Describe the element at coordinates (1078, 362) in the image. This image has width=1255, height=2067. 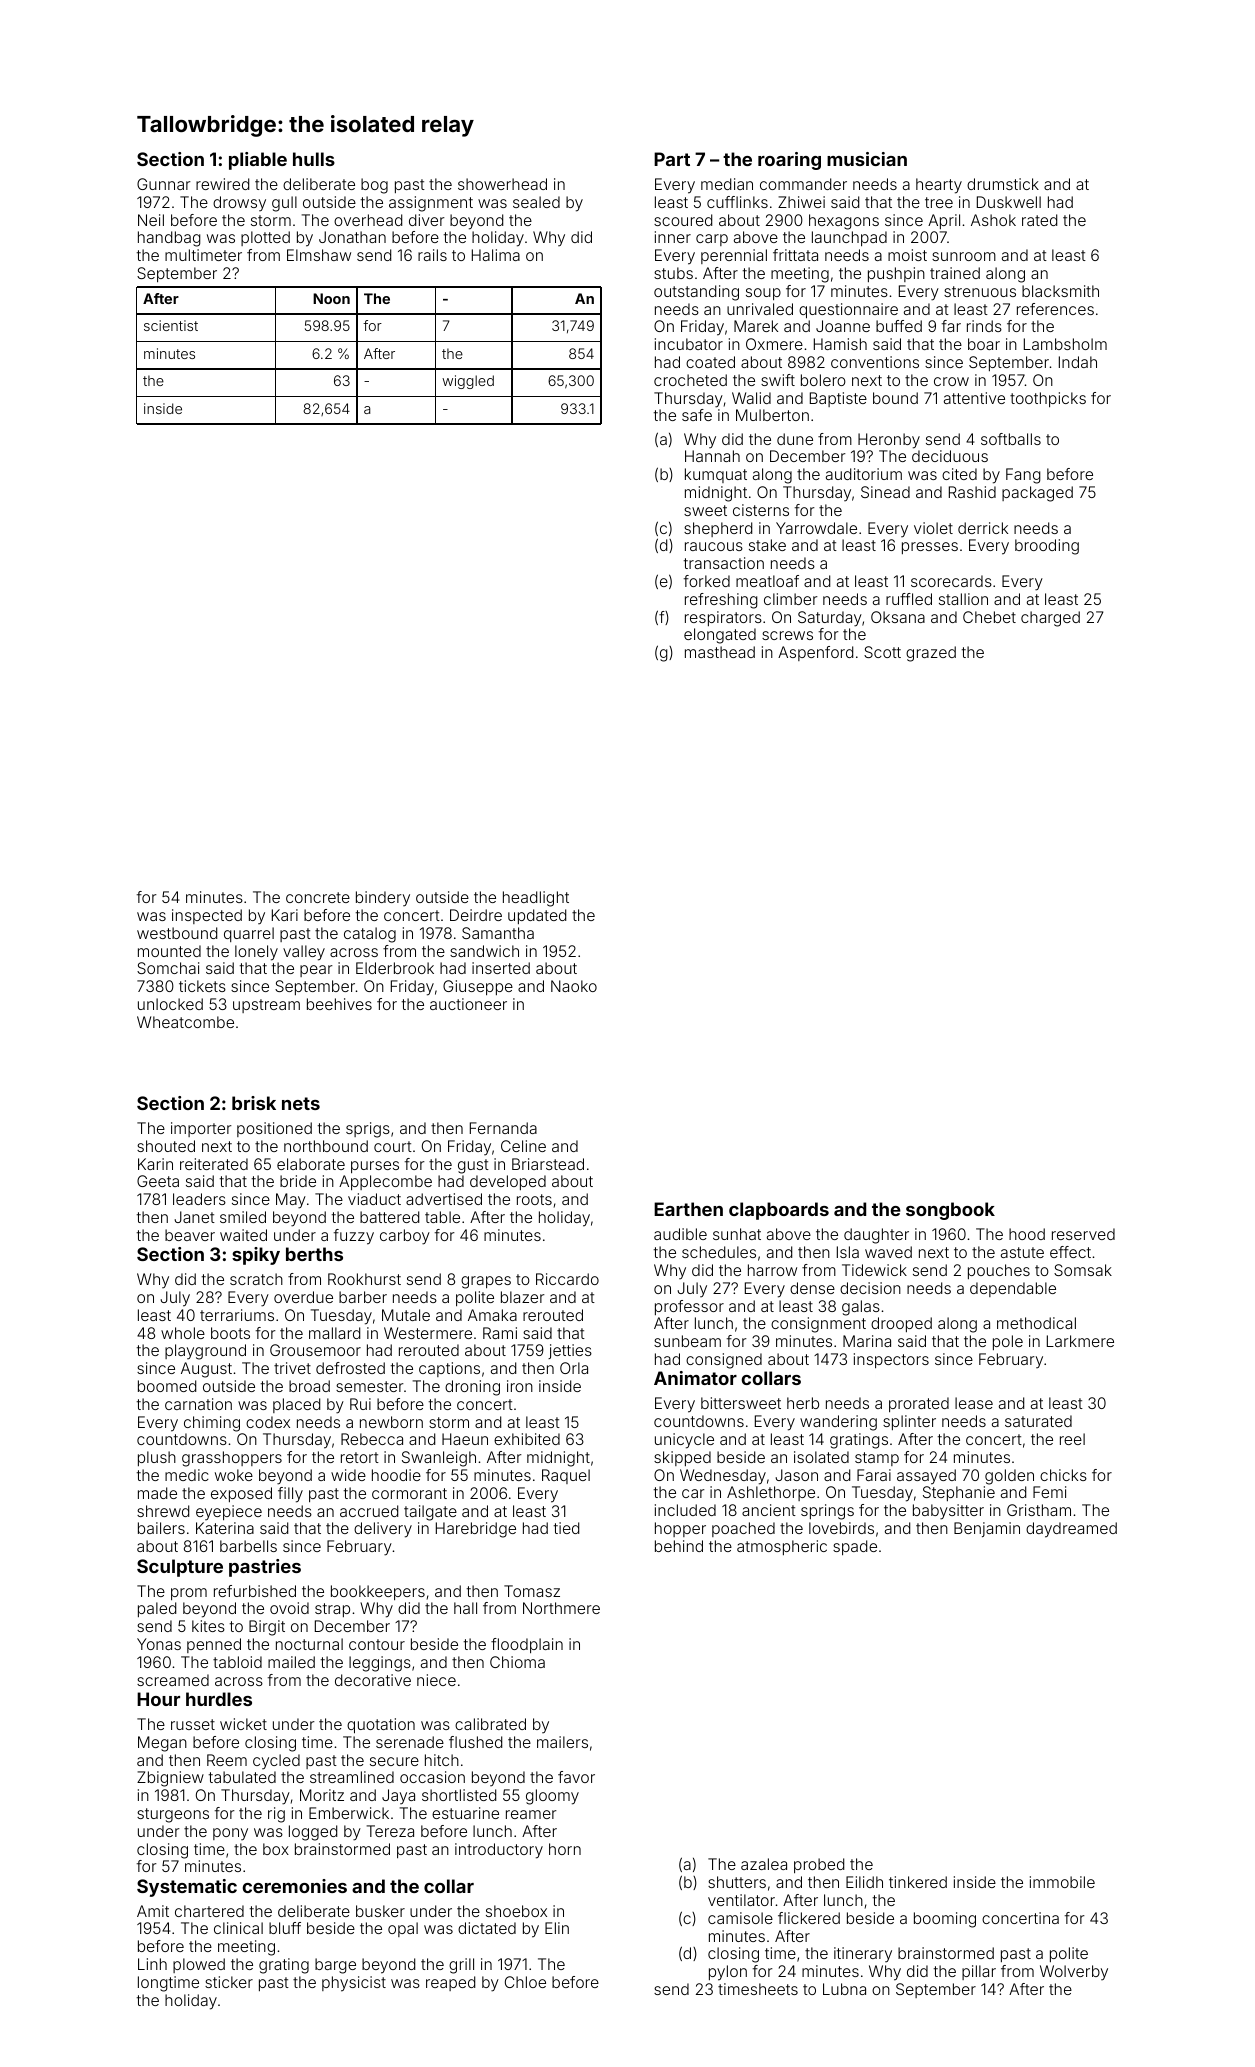
I see `Indah` at that location.
